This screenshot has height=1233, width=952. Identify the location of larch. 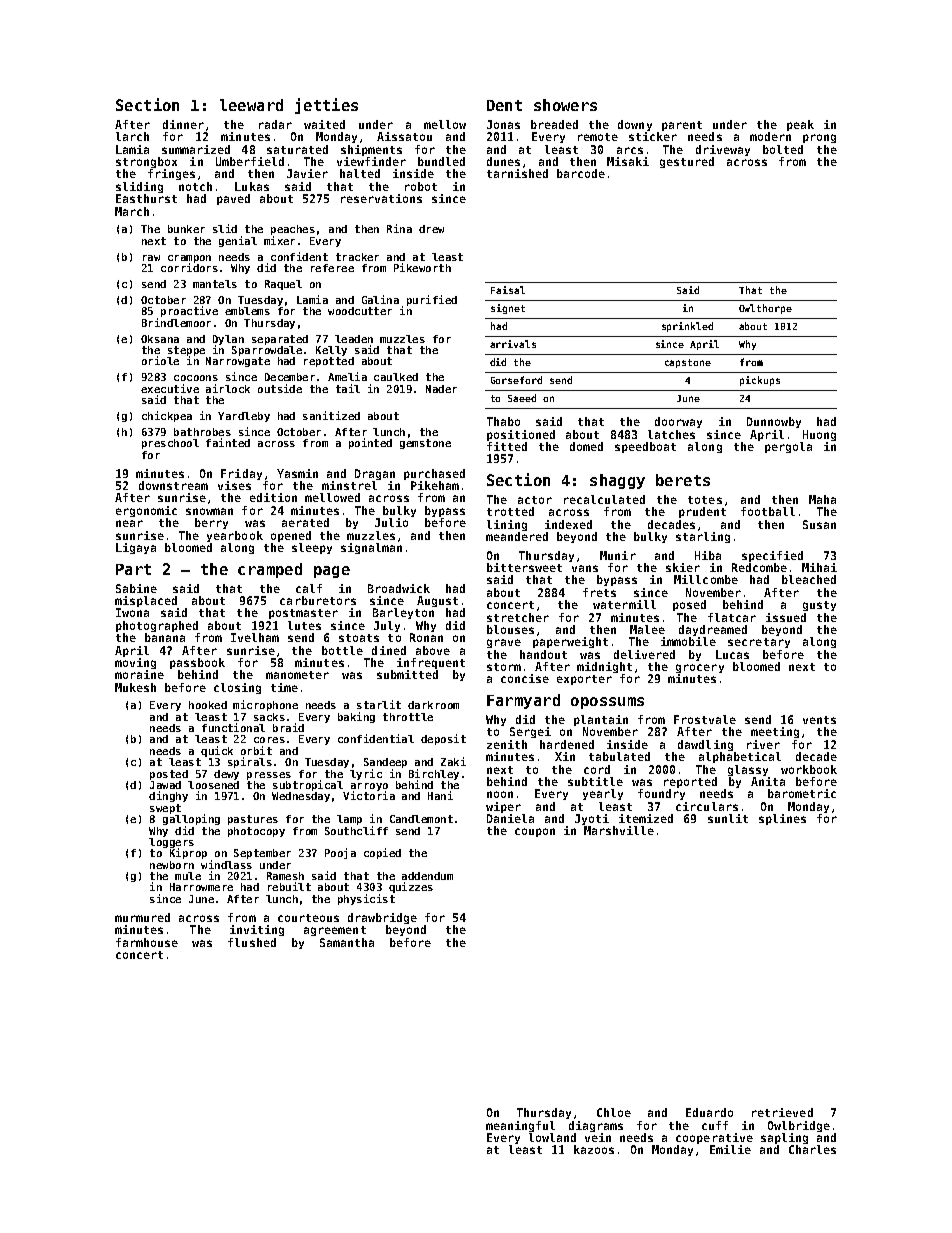
(132, 136).
